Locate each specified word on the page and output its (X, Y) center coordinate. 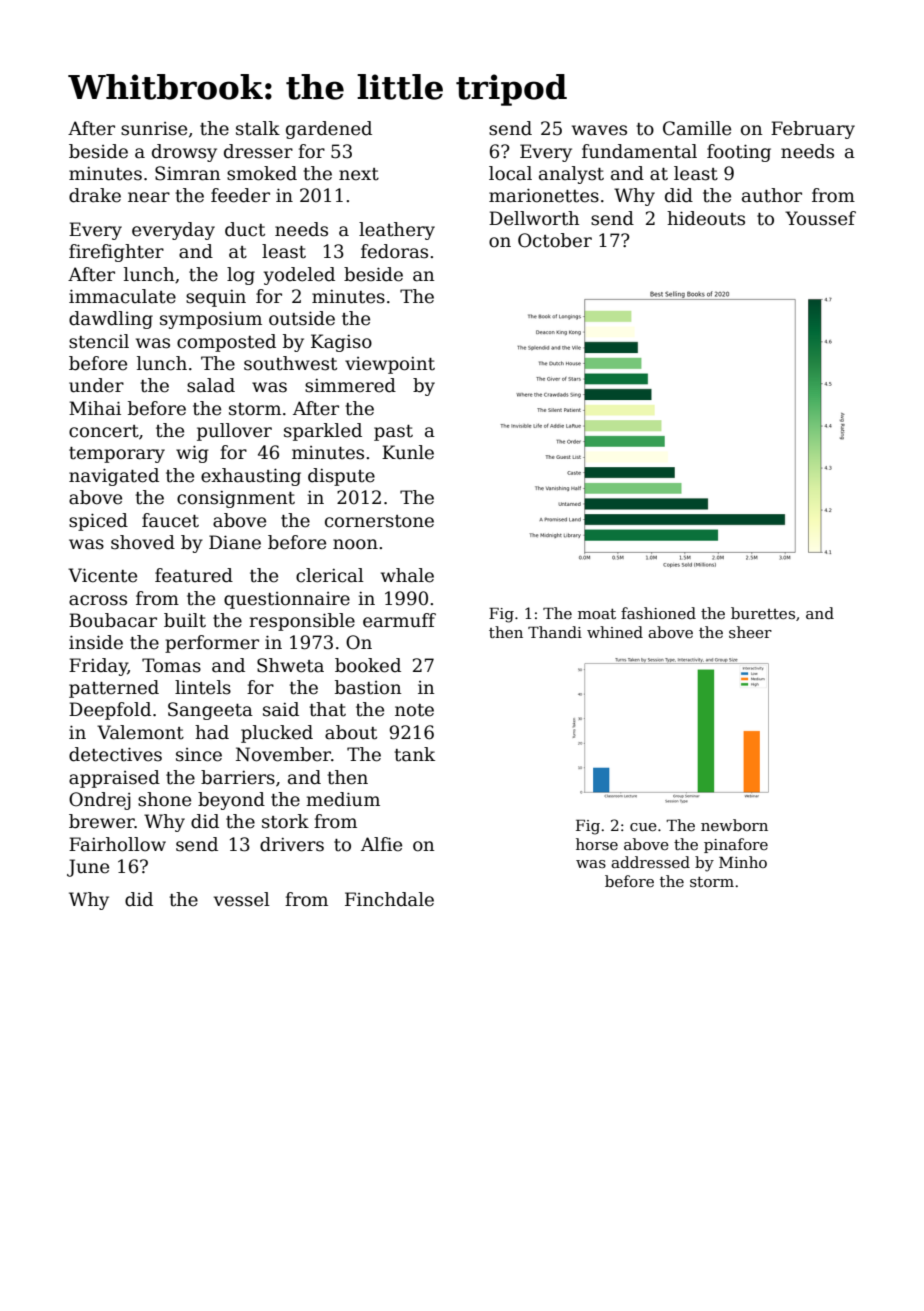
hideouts (706, 218)
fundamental (639, 151)
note (414, 710)
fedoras (394, 251)
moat (597, 613)
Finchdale (389, 899)
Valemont (140, 732)
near (149, 197)
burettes (763, 613)
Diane (235, 542)
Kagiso (341, 343)
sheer (750, 632)
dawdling (111, 320)
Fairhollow (117, 844)
